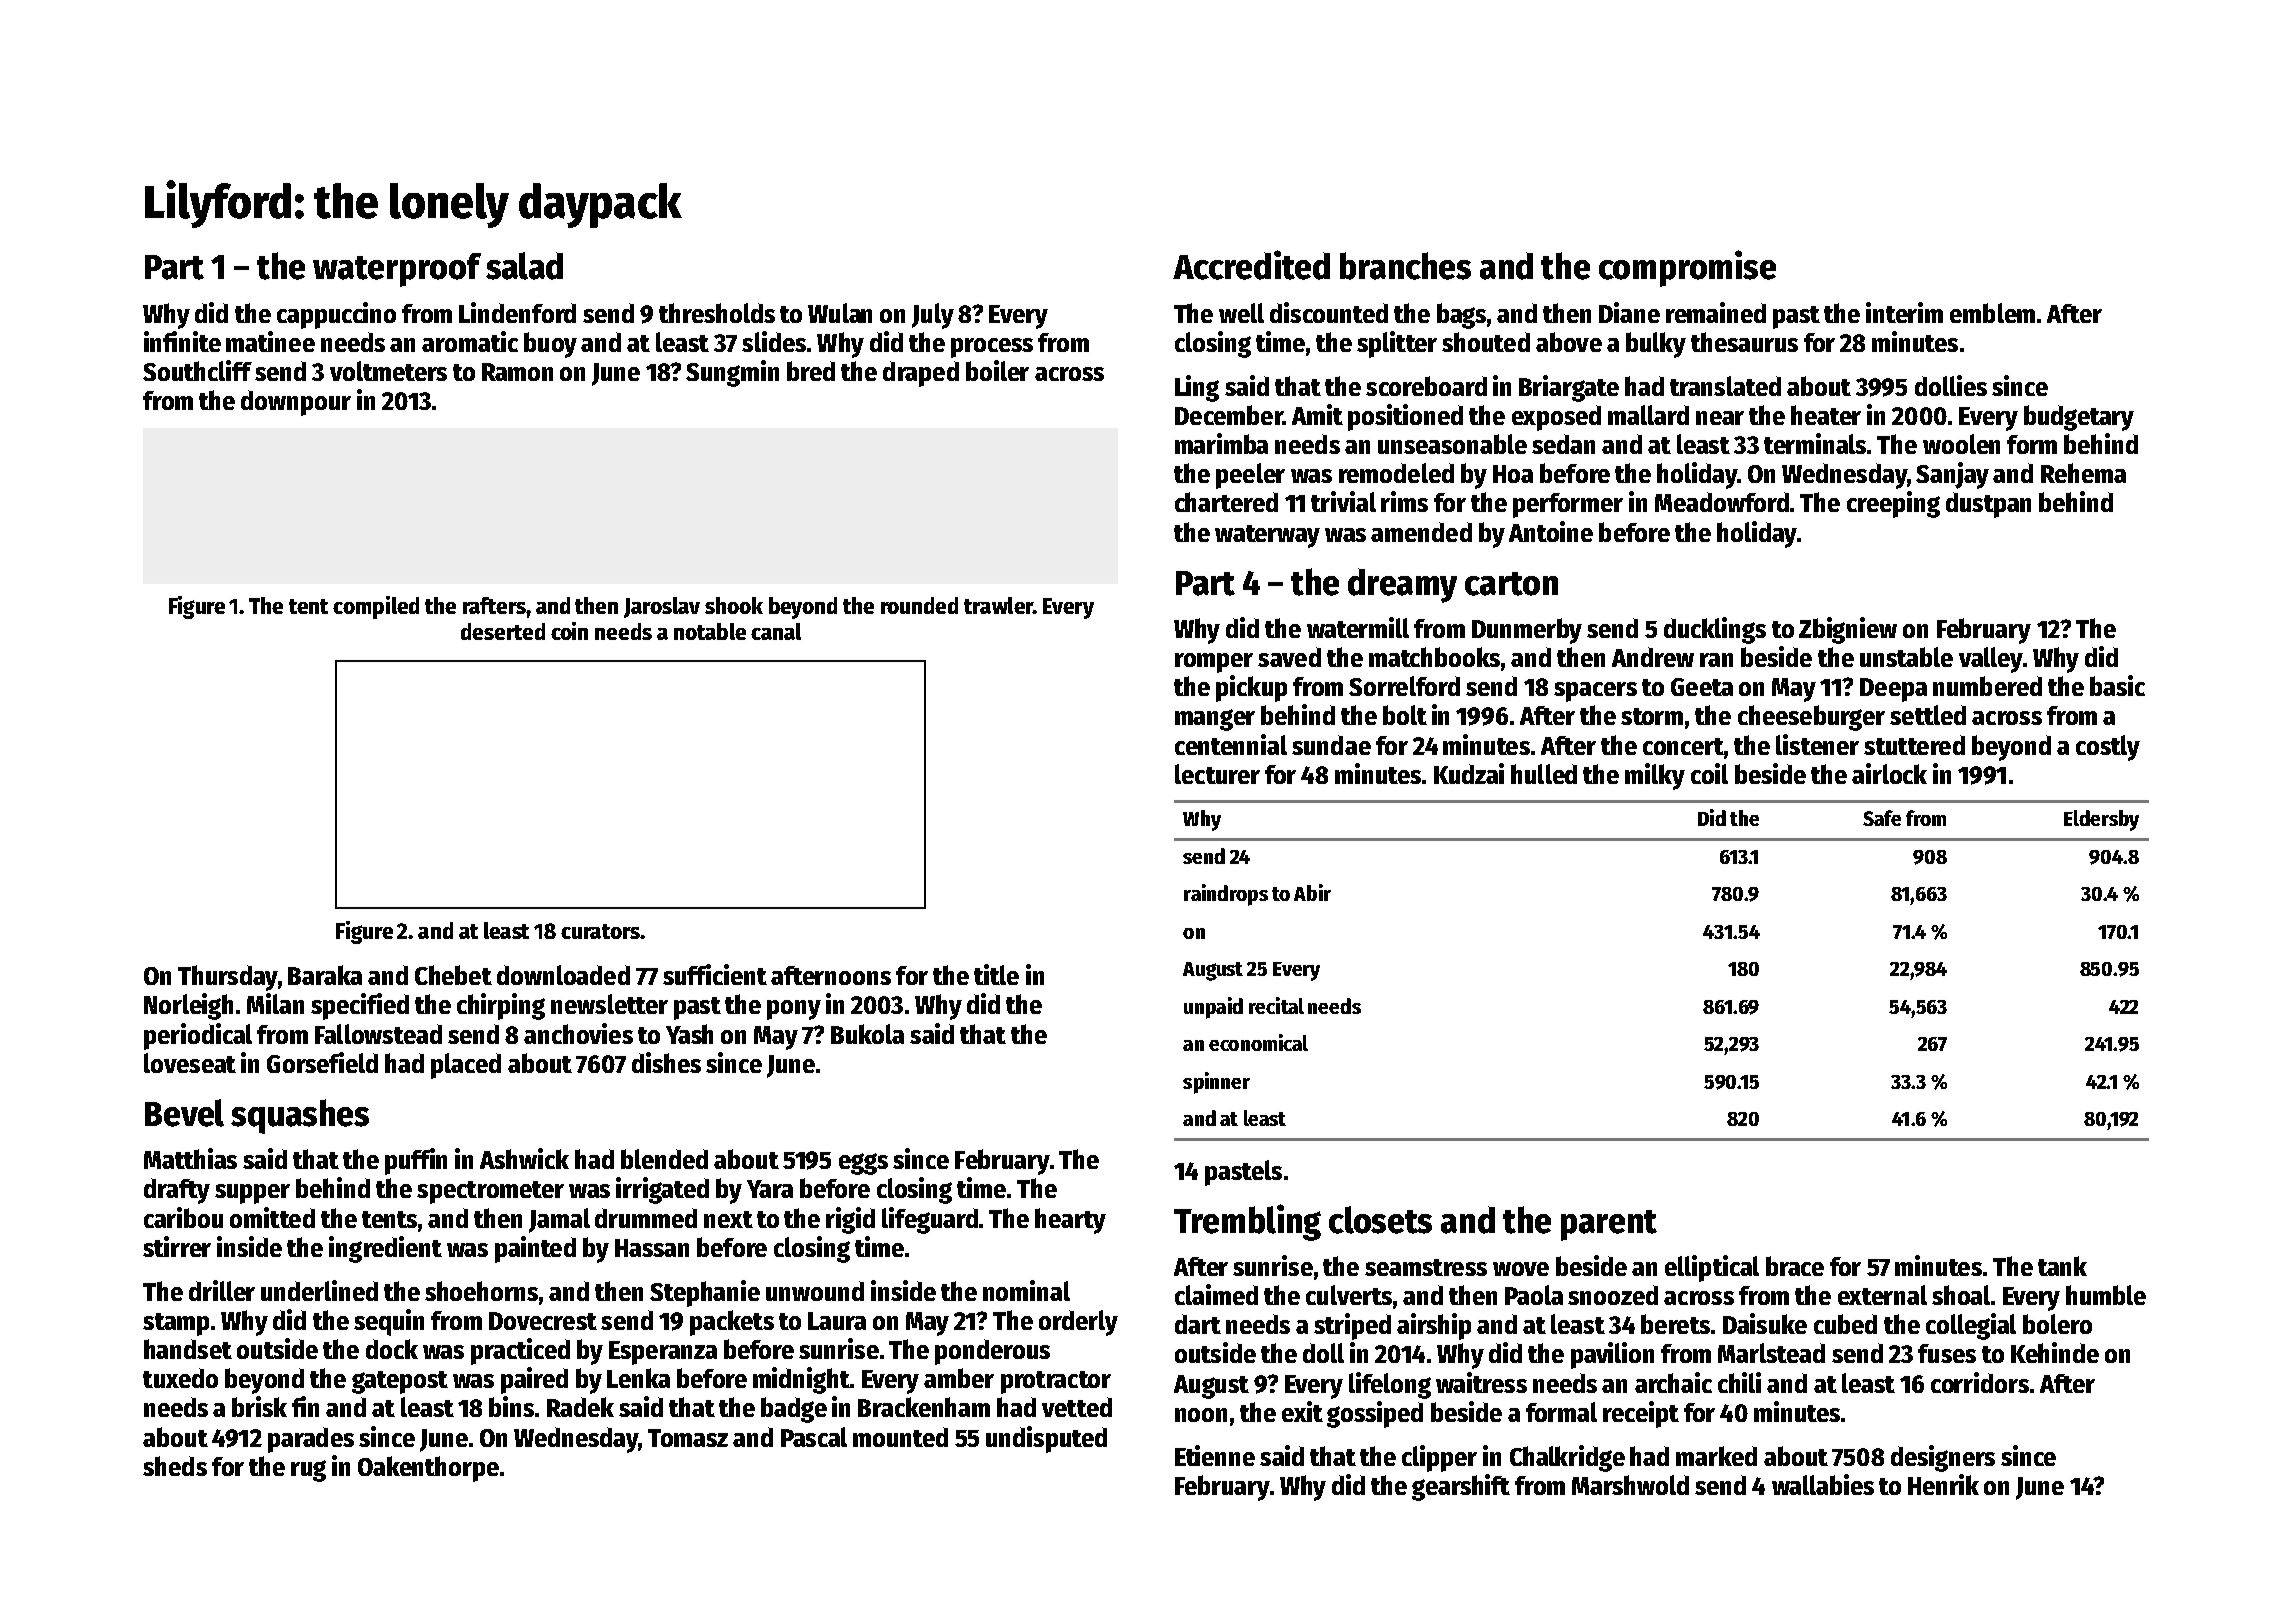 Image resolution: width=2292 pixels, height=1620 pixels. I want to click on rounded, so click(919, 605).
